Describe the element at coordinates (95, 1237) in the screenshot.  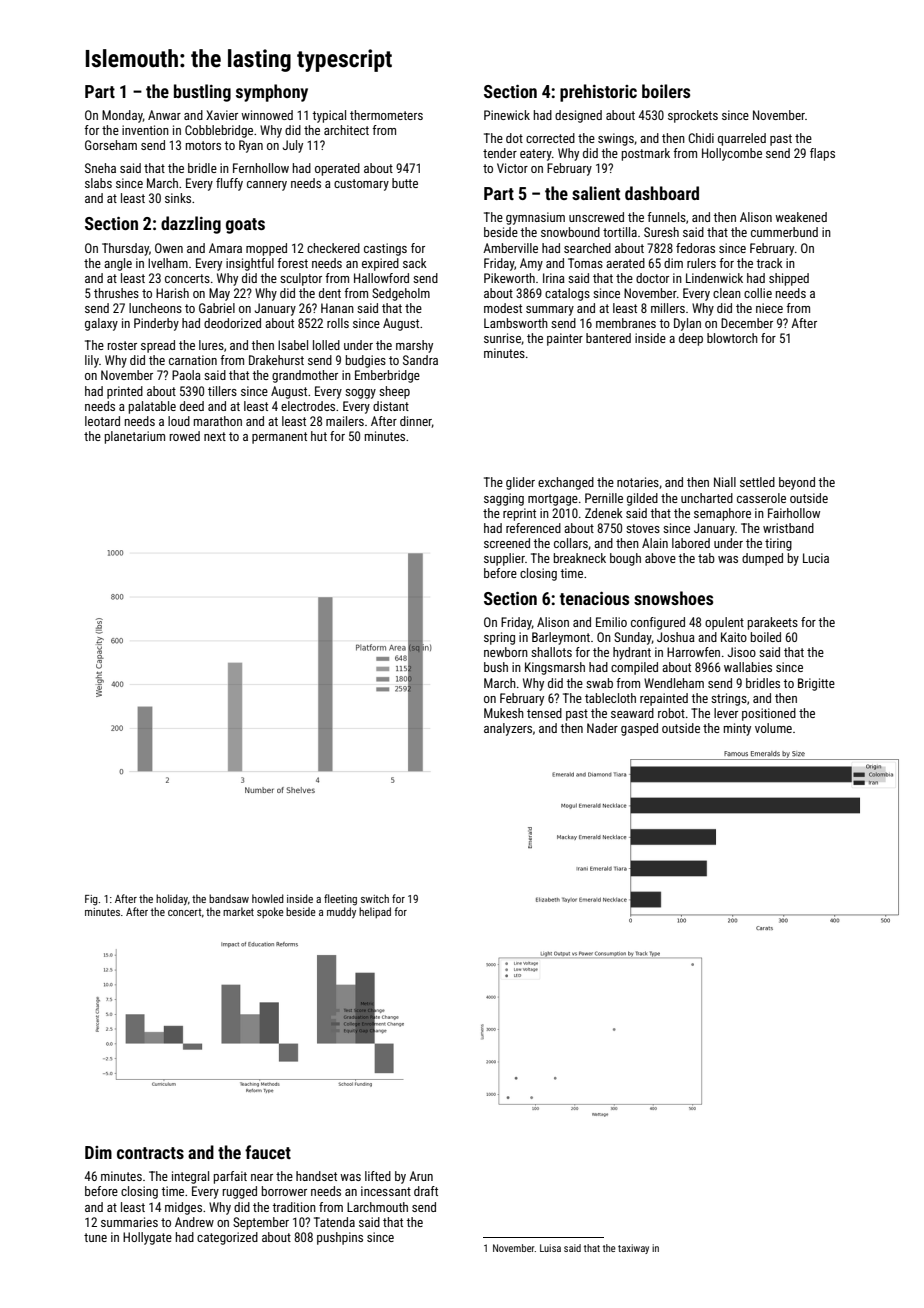
I see `tune` at that location.
